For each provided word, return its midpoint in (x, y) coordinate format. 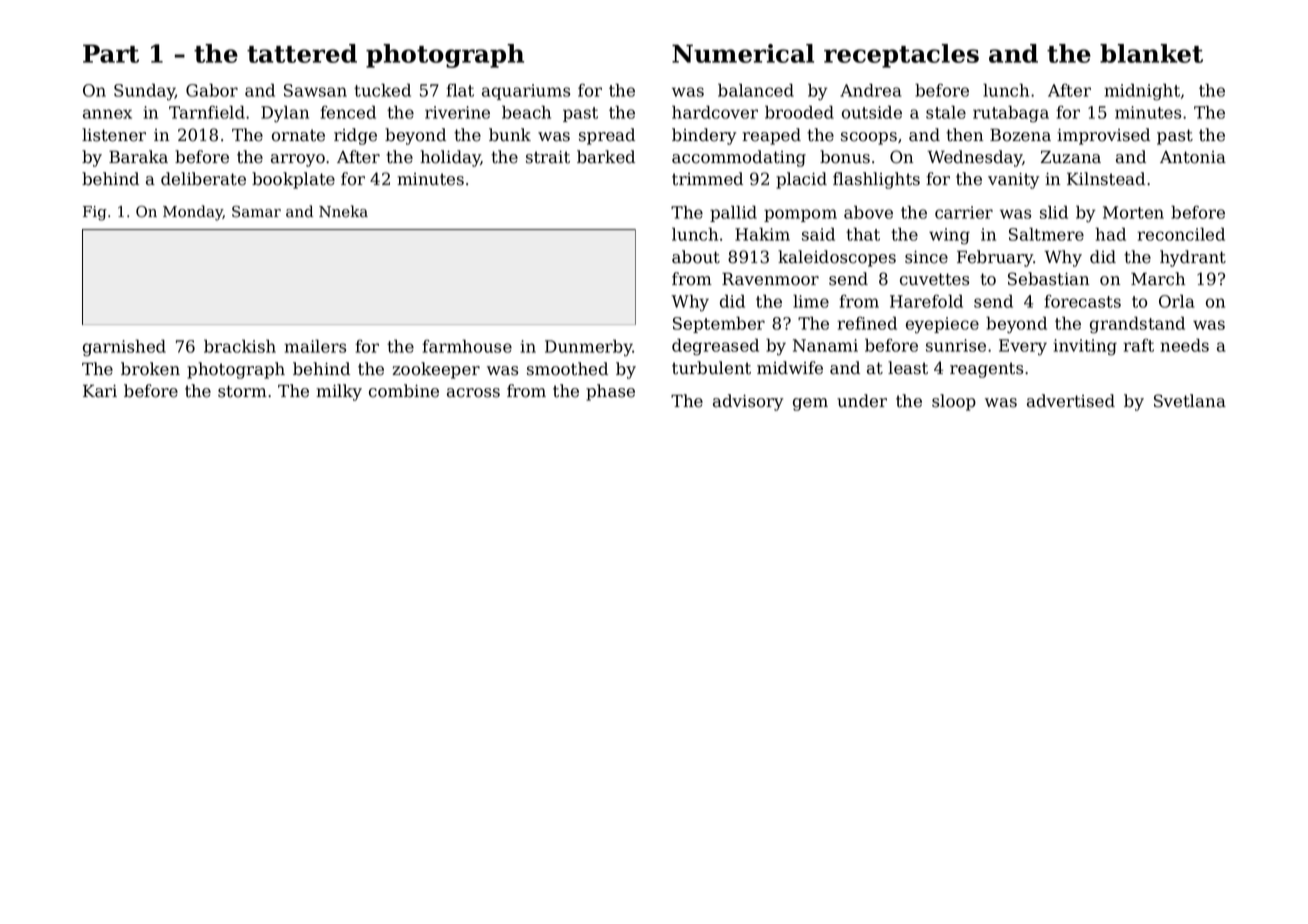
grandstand (1137, 325)
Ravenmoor (770, 279)
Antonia (1193, 157)
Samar (256, 212)
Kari (100, 391)
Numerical (743, 53)
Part (111, 53)
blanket (1151, 53)
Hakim (762, 234)
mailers (315, 346)
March (1158, 279)
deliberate (203, 179)
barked (606, 157)
